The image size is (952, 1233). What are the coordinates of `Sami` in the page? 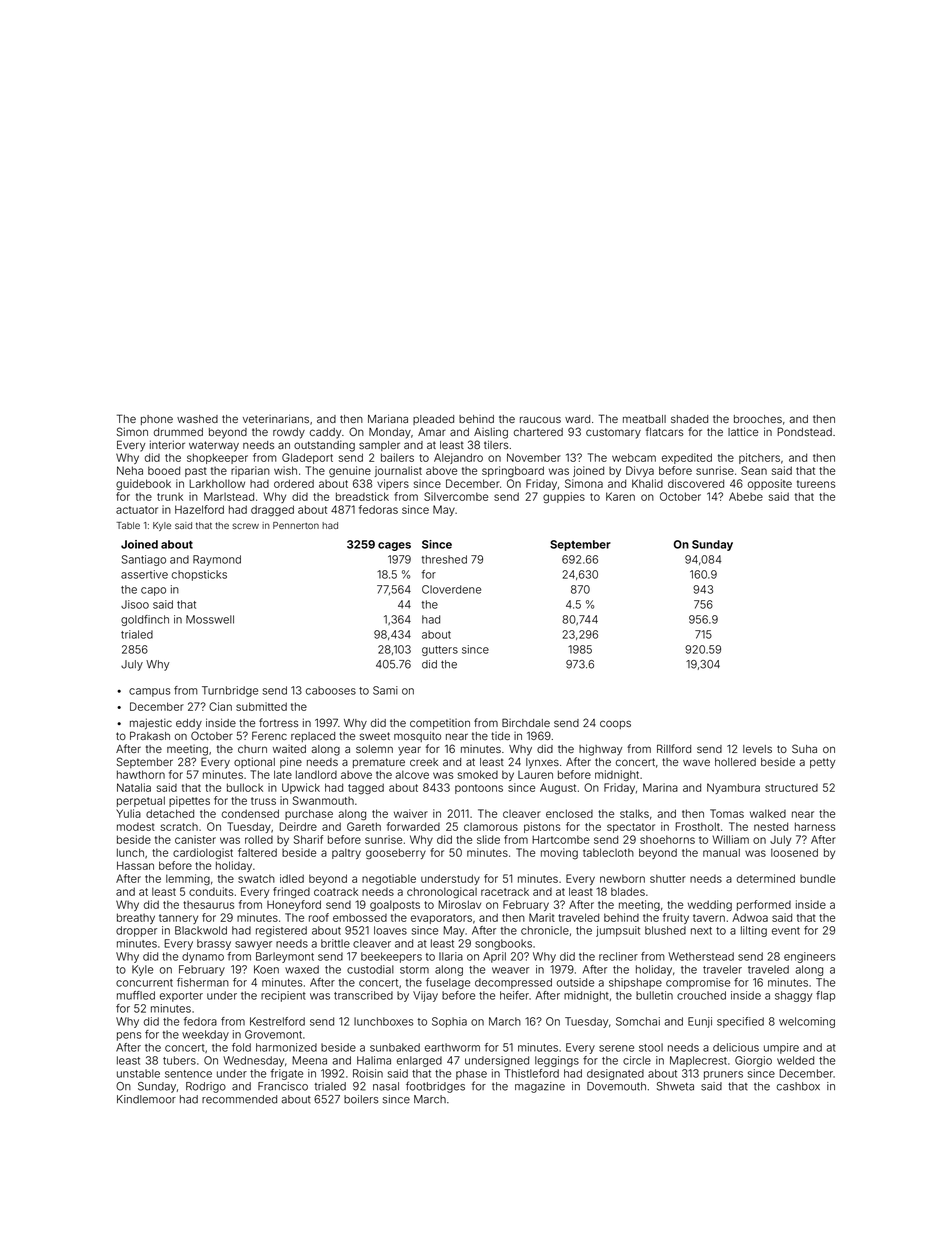 It's located at (385, 690).
